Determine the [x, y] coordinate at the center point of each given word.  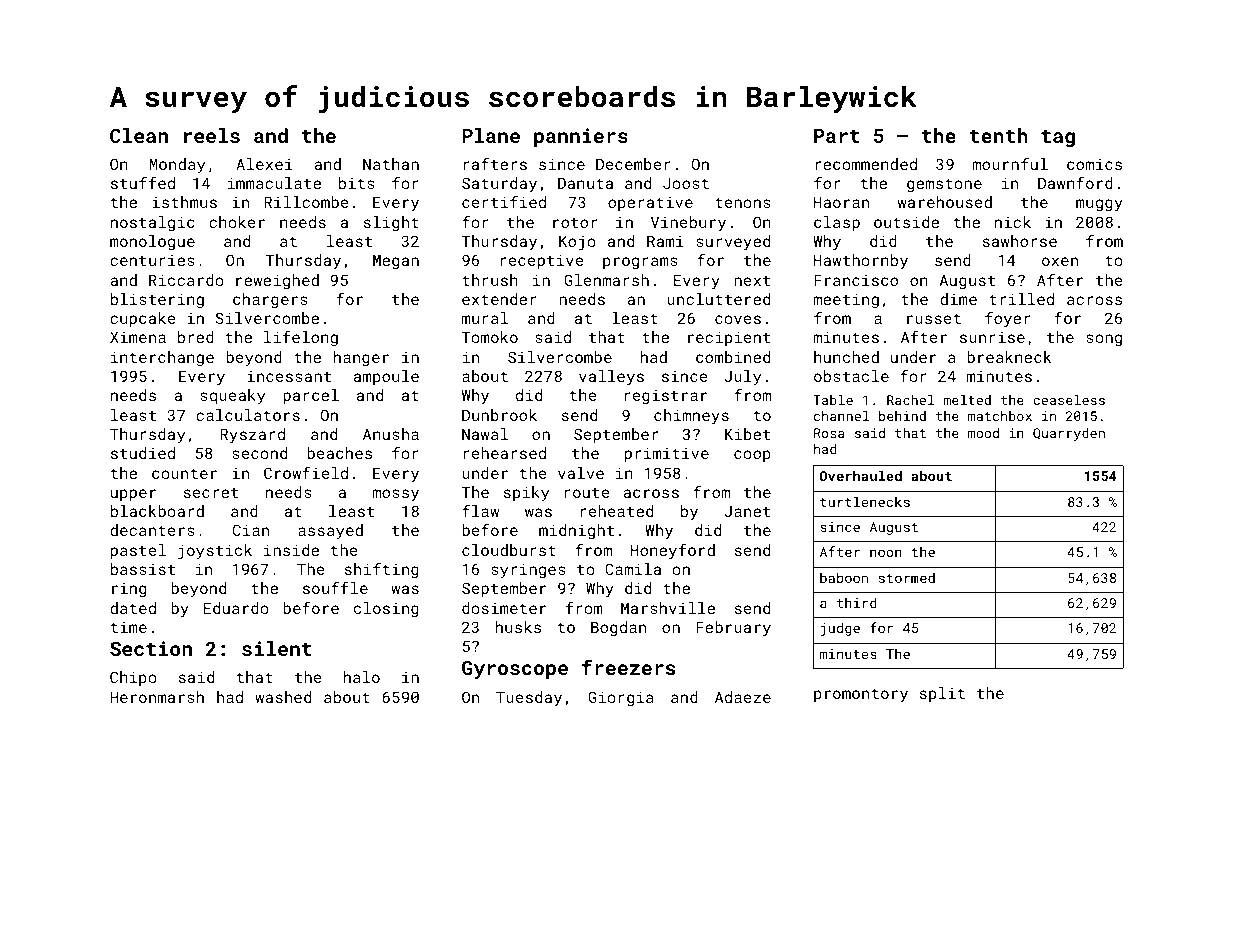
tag [1058, 138]
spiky [526, 494]
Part [837, 136]
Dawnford [1075, 182]
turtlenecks [865, 501]
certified [504, 202]
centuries [152, 260]
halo [362, 677]
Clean [139, 135]
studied [143, 453]
